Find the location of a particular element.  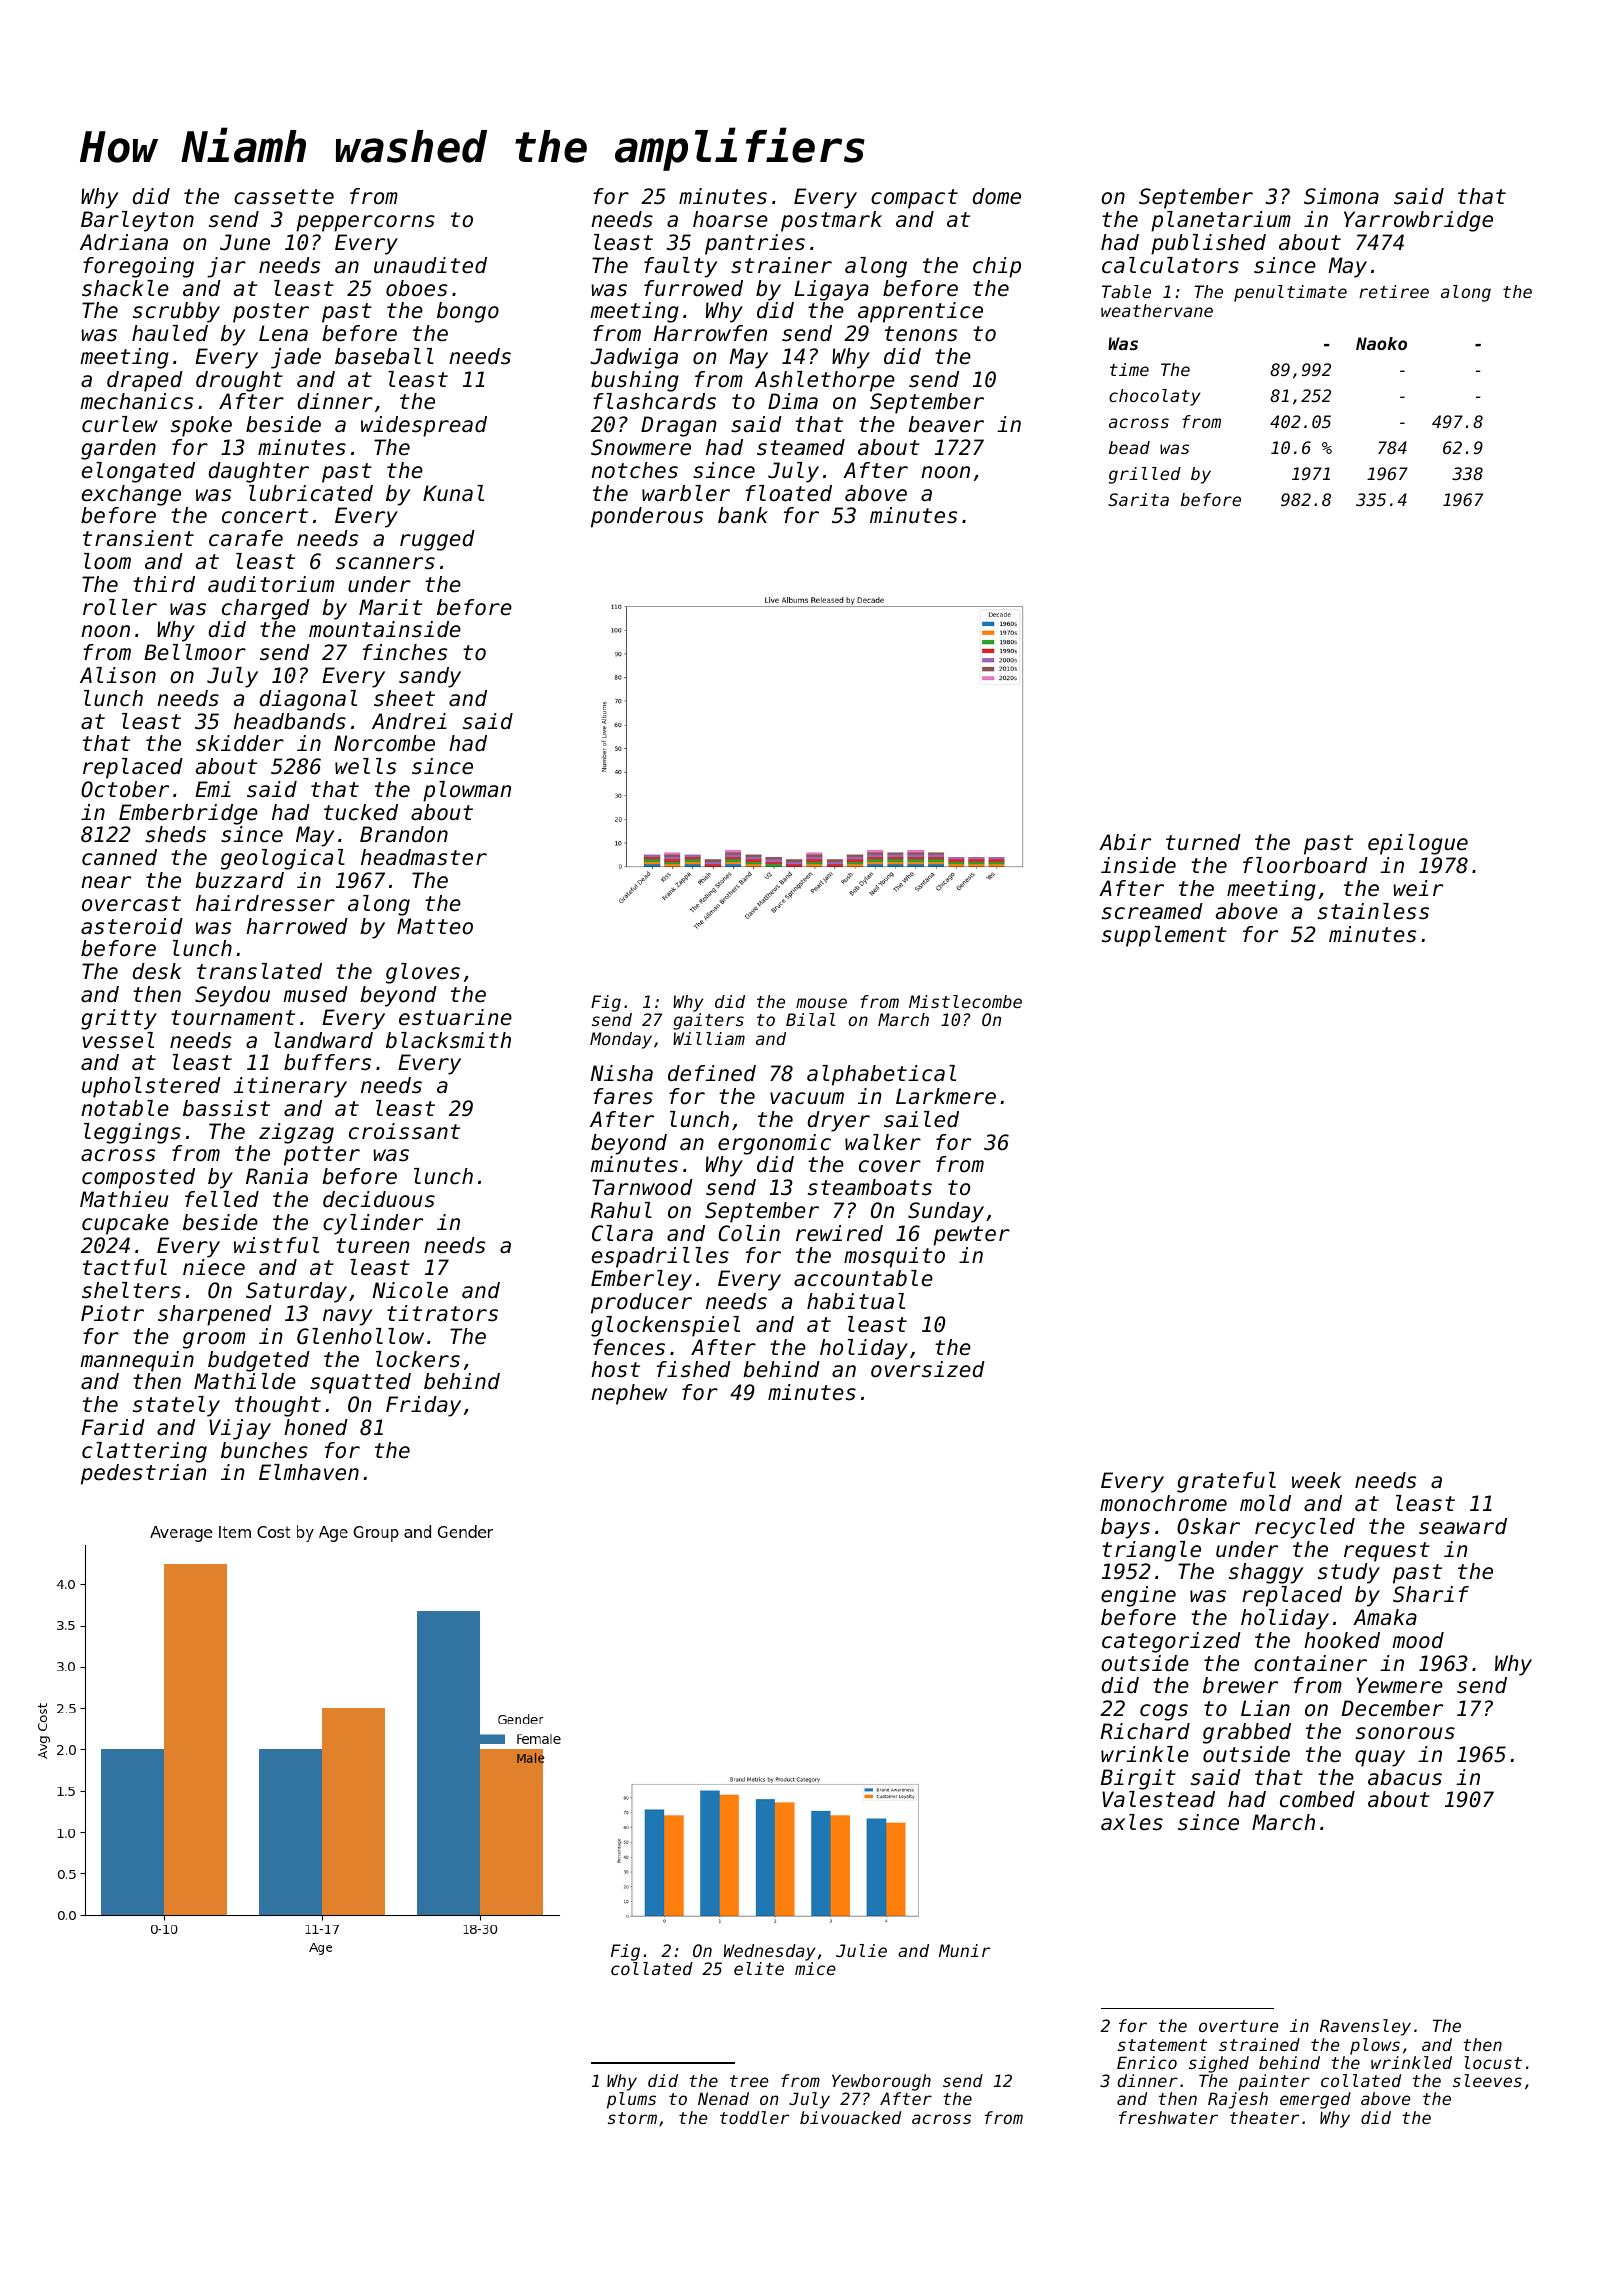

Naoko is located at coordinates (1381, 343).
